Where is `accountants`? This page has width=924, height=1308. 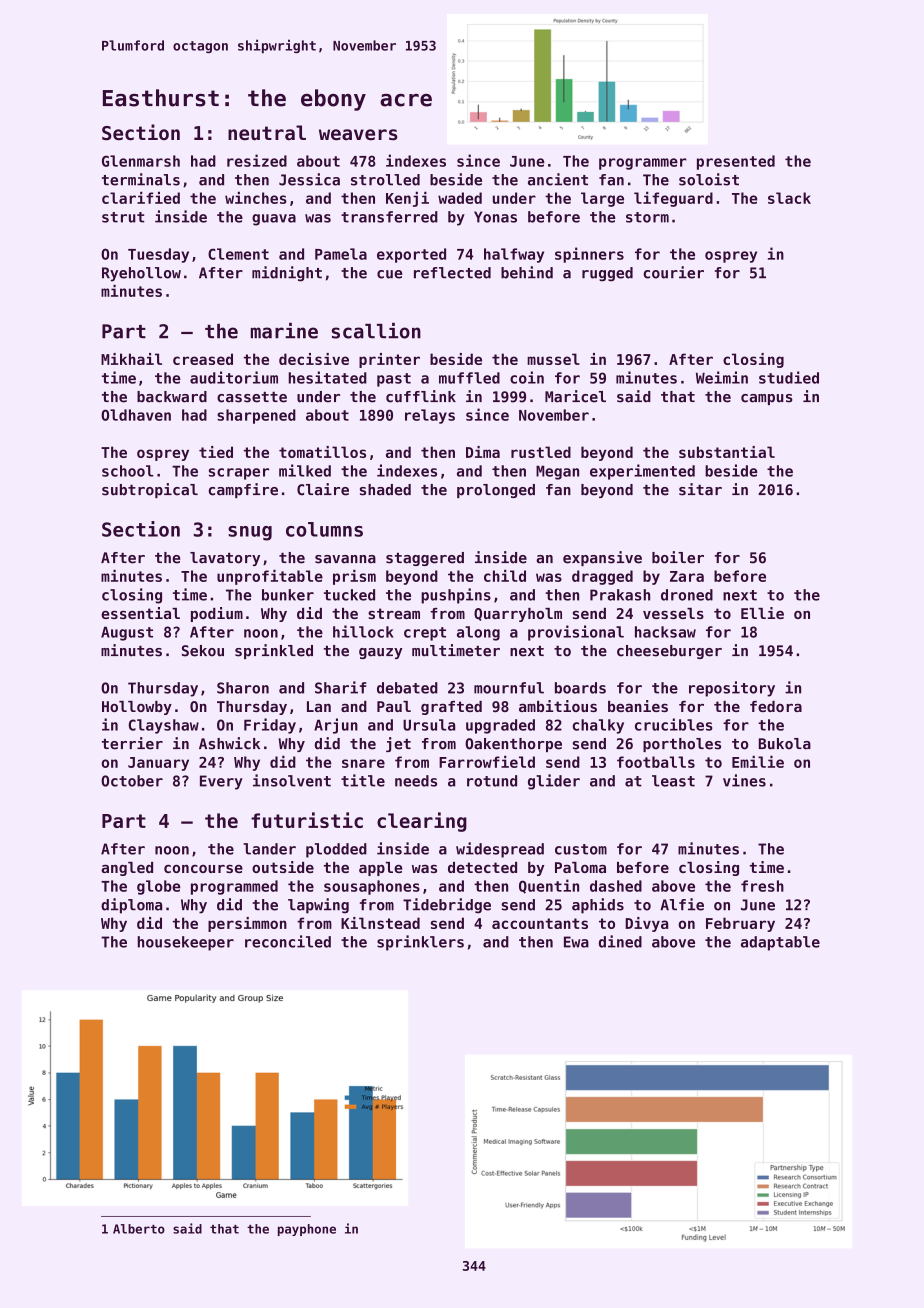
accountants is located at coordinates (540, 923).
